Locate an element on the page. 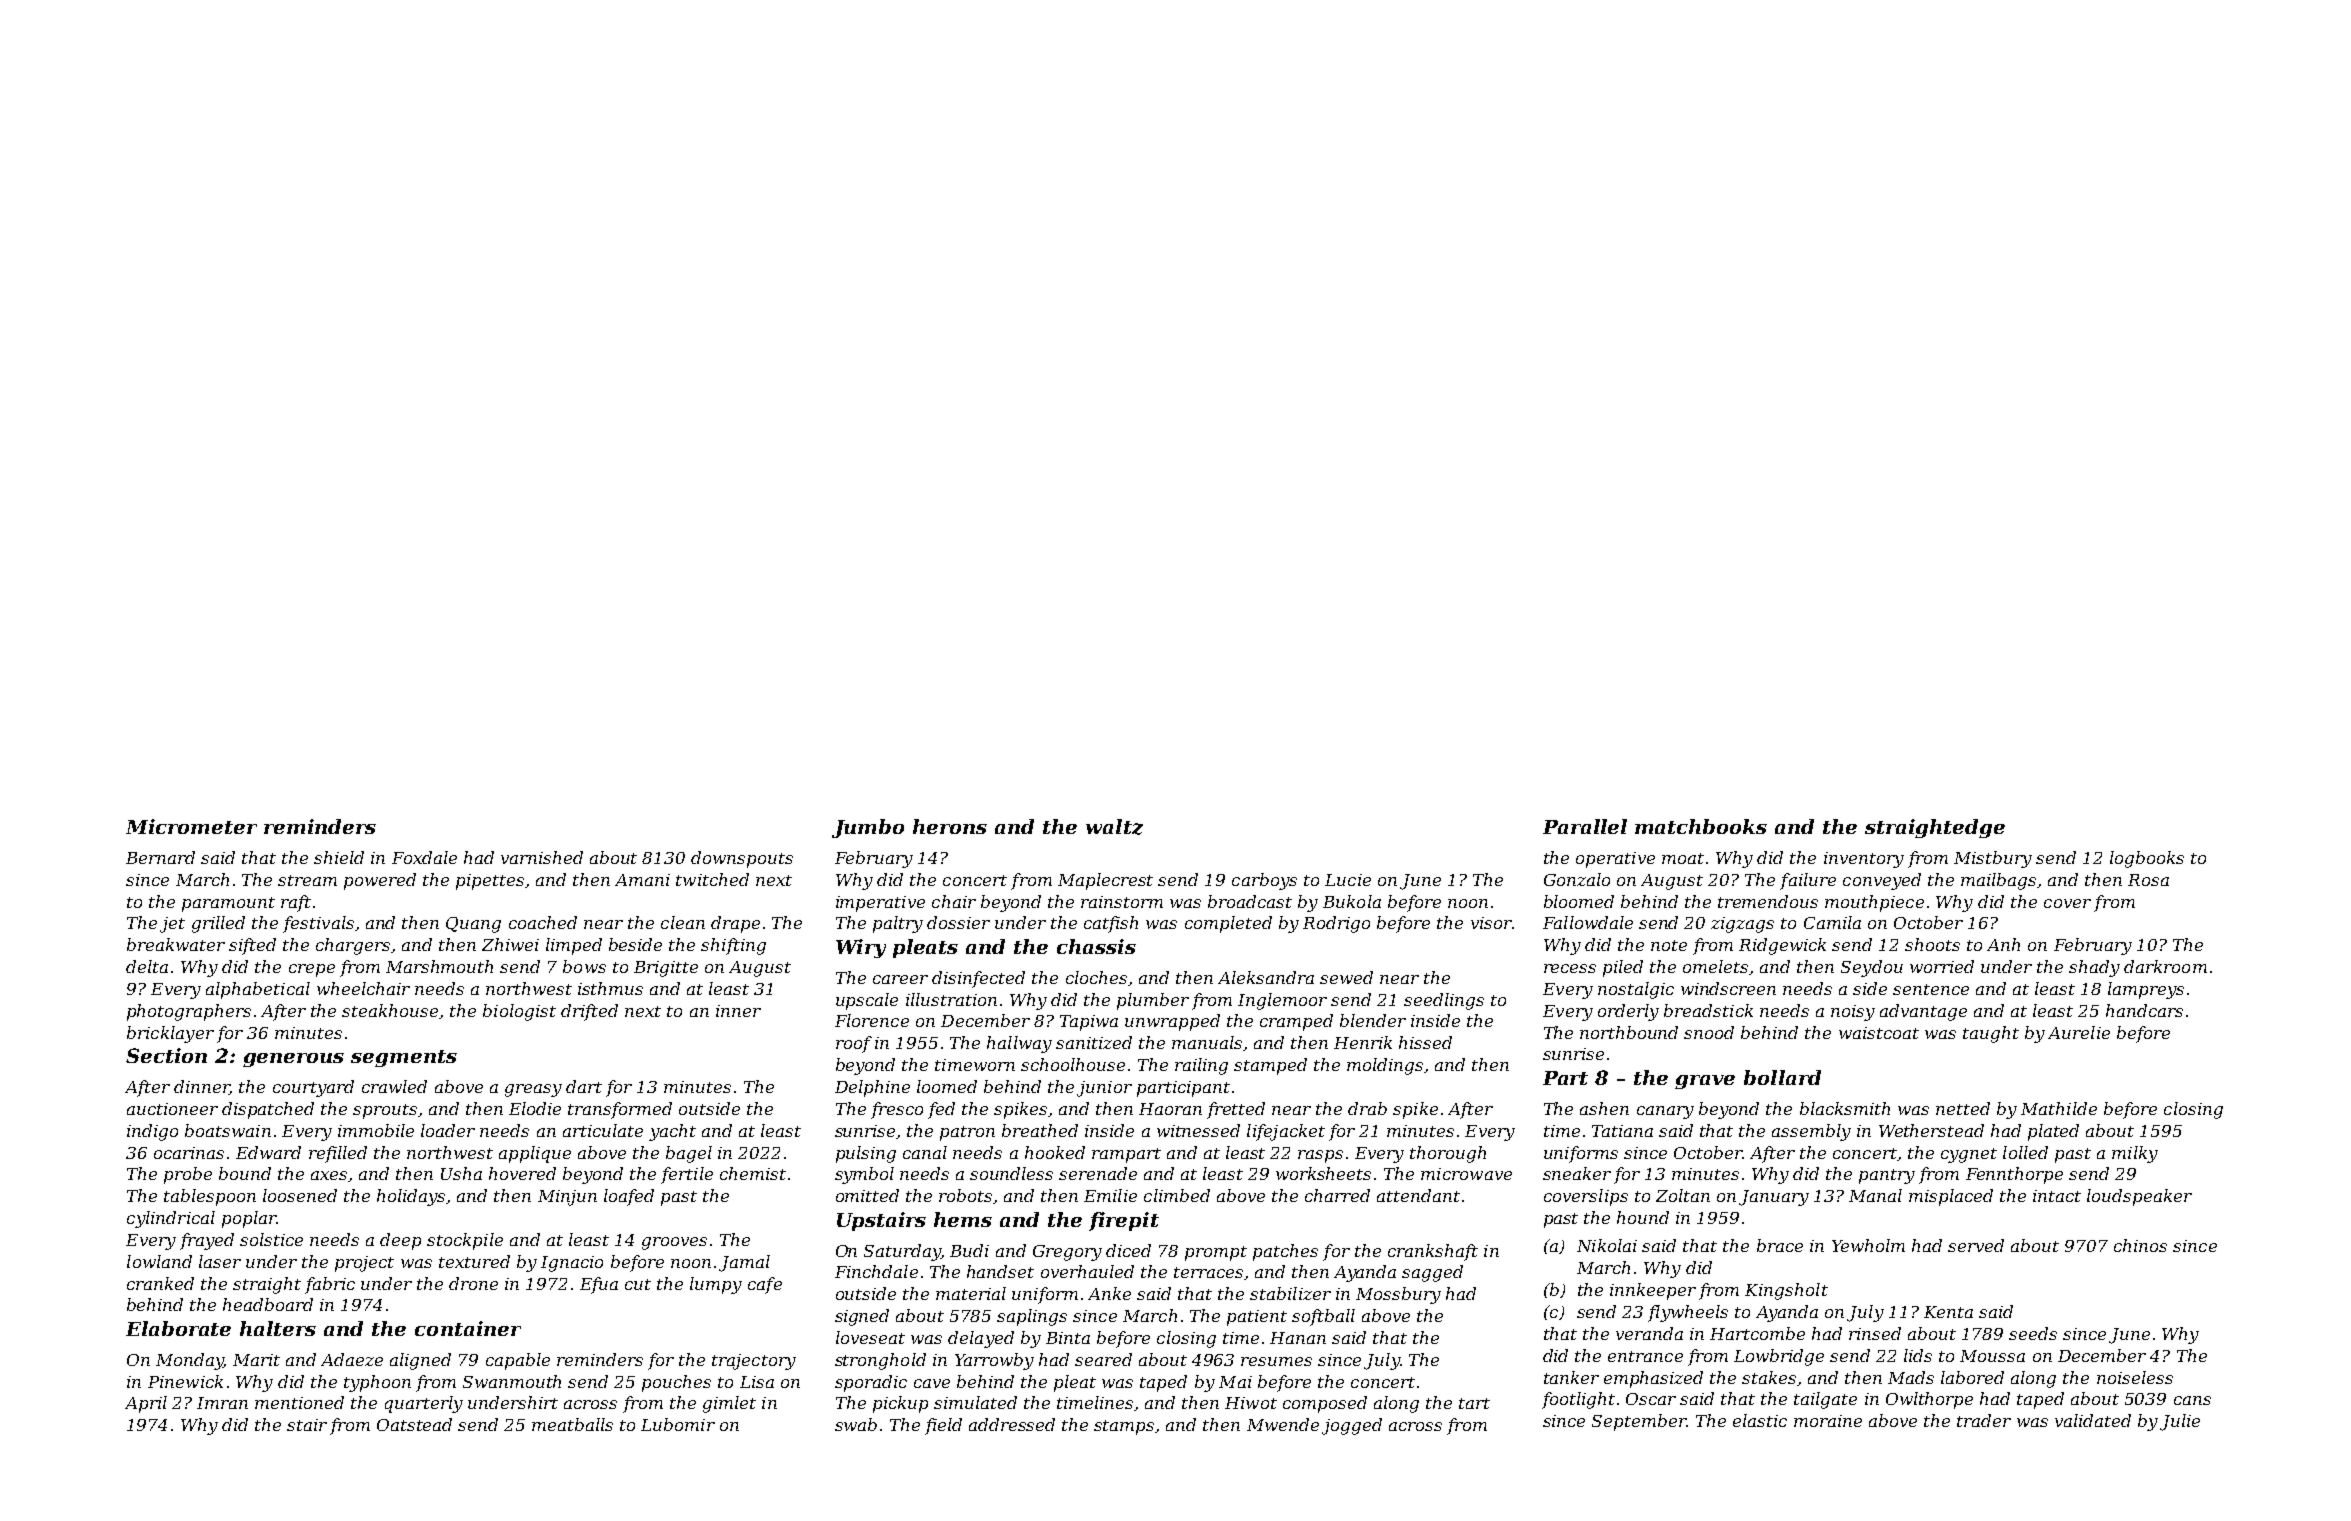 Image resolution: width=2351 pixels, height=1521 pixels. stamps is located at coordinates (1124, 1427).
